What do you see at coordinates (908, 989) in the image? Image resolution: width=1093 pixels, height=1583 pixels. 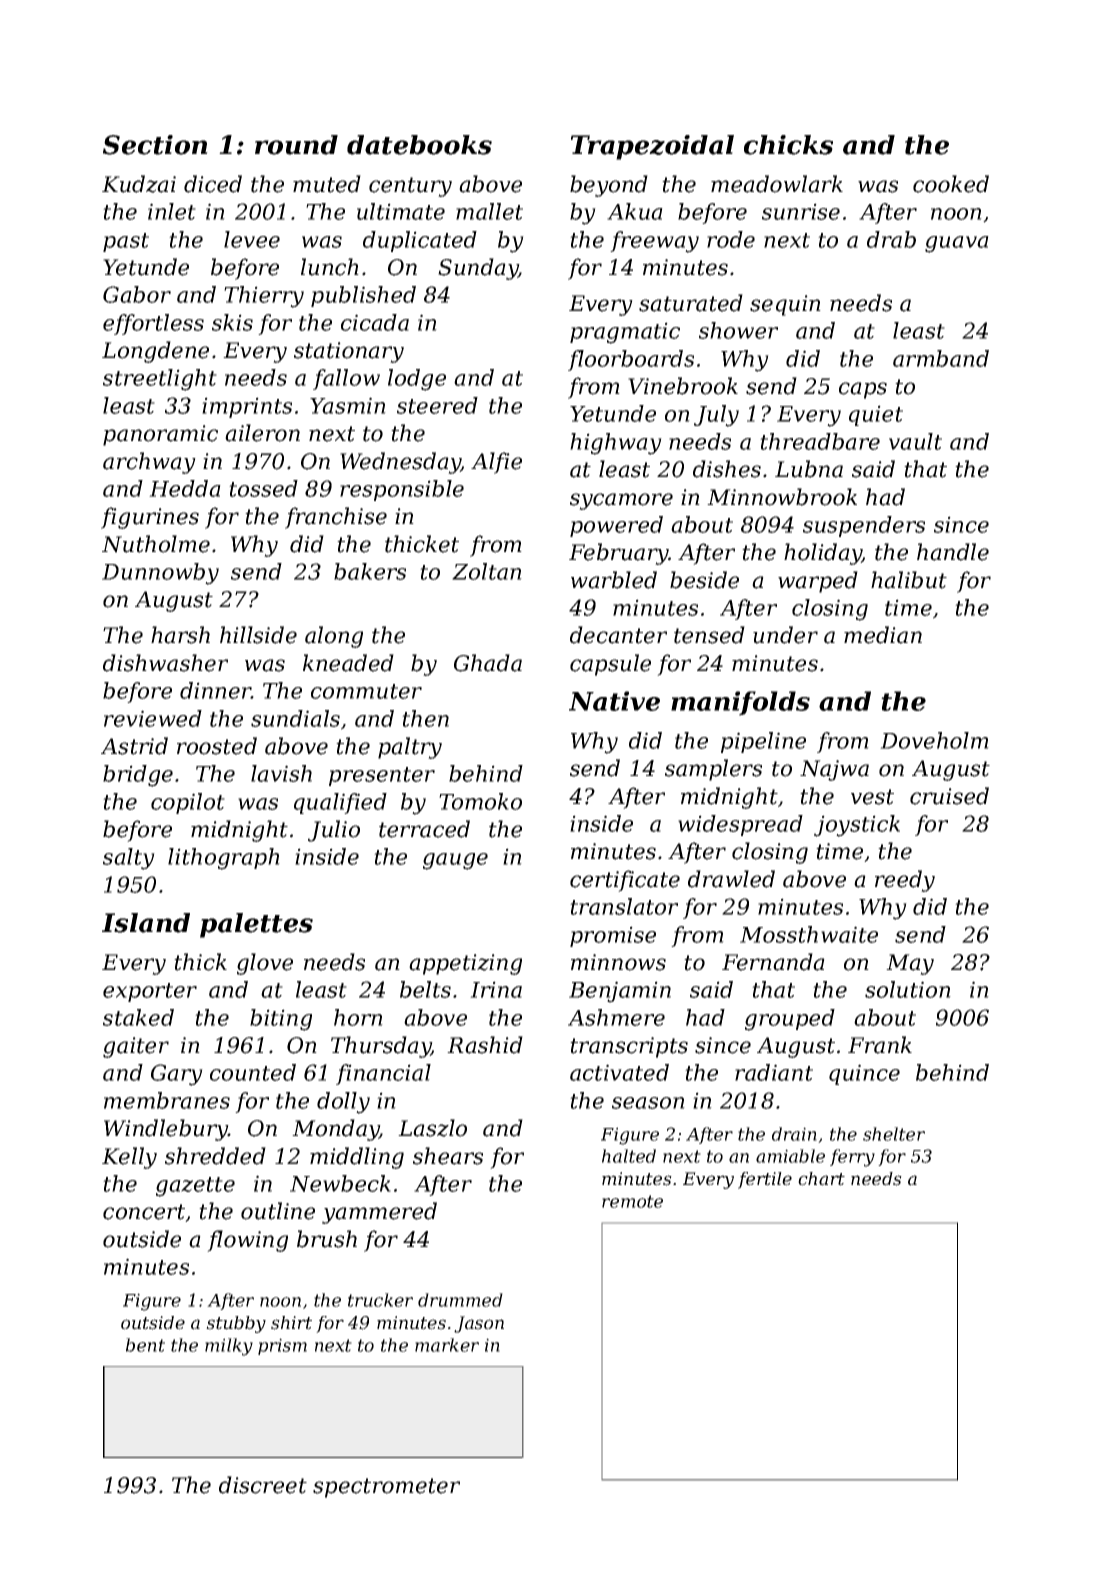 I see `solution` at bounding box center [908, 989].
